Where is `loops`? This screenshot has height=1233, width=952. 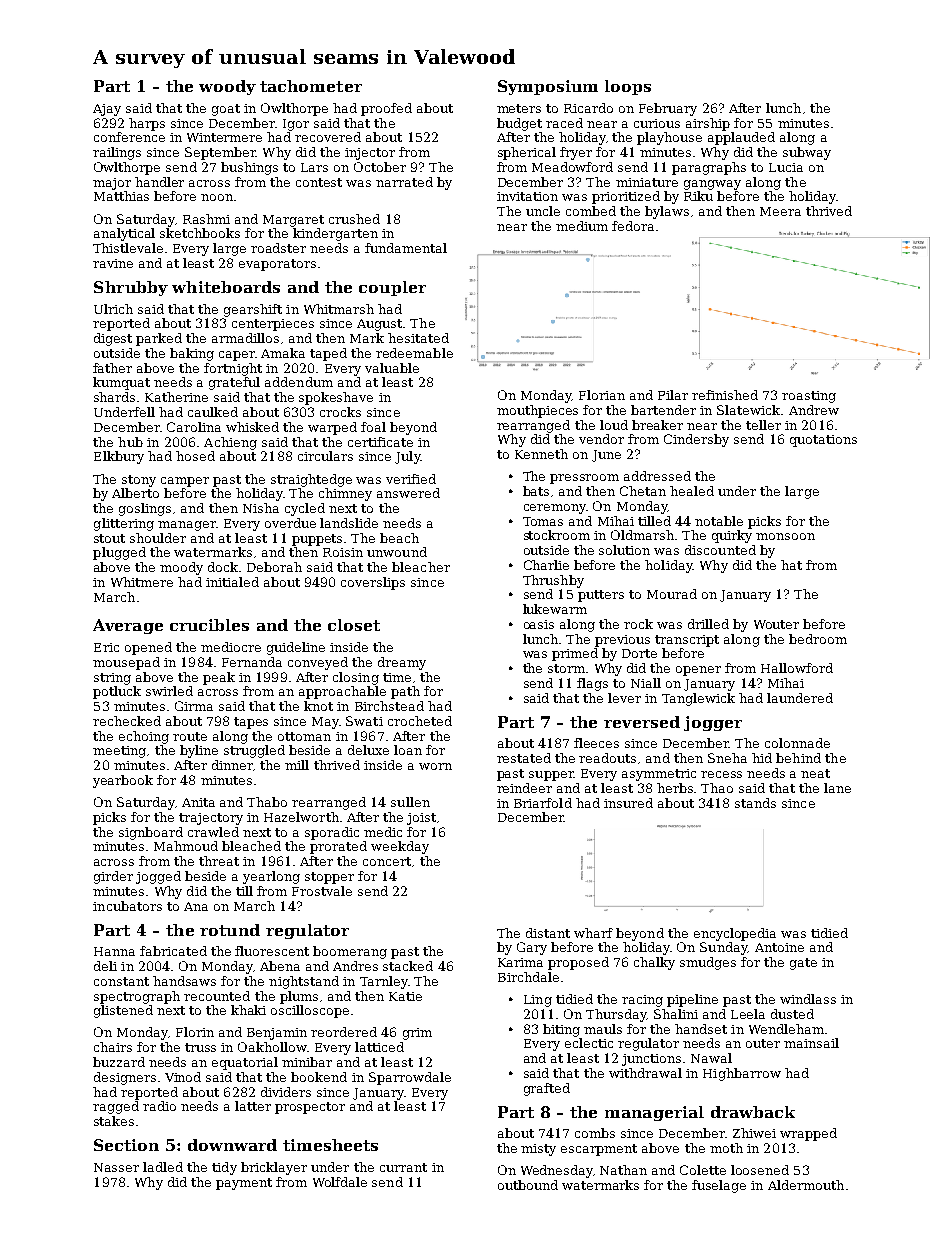
loops is located at coordinates (628, 87).
